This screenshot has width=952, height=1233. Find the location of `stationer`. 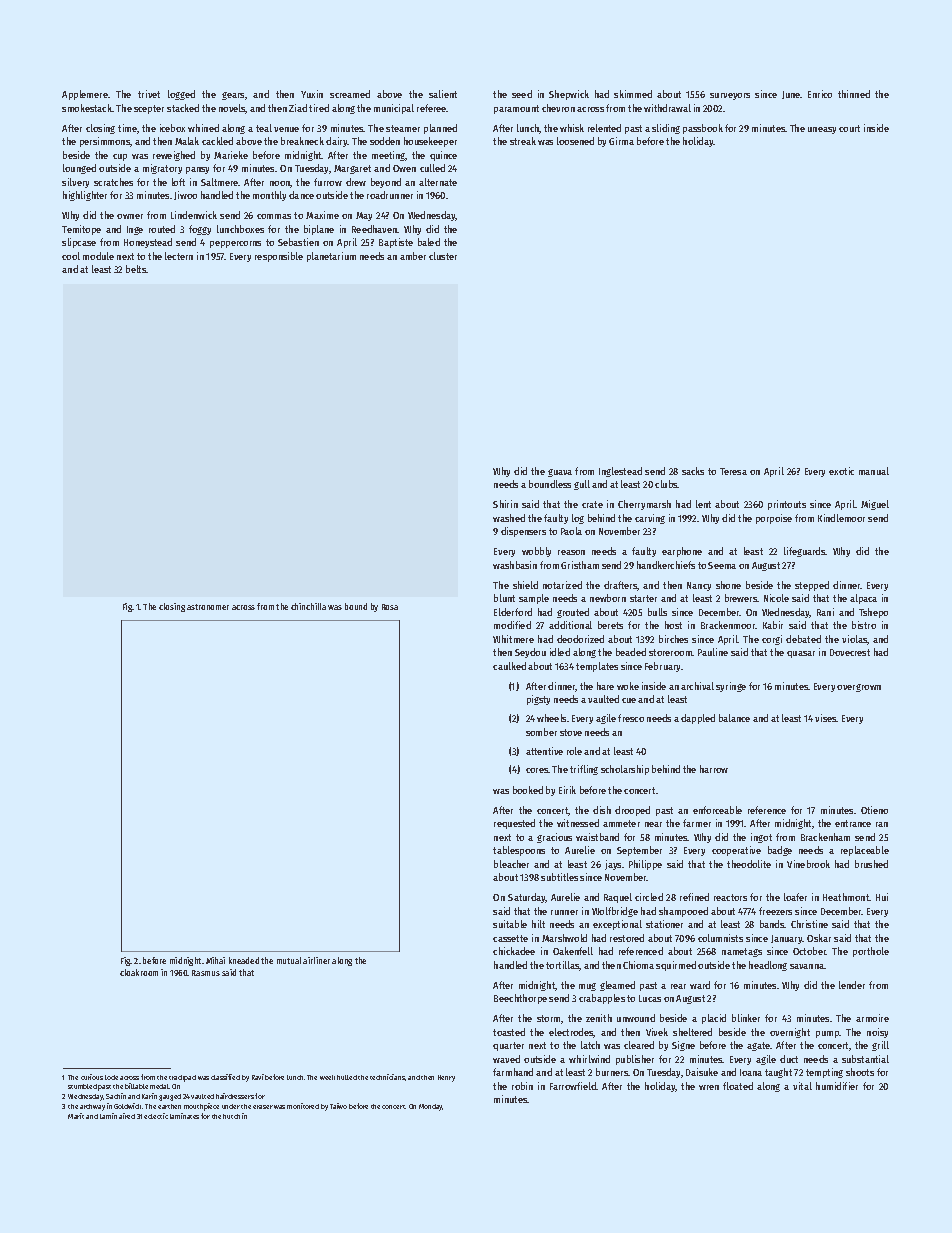

stationer is located at coordinates (664, 924).
